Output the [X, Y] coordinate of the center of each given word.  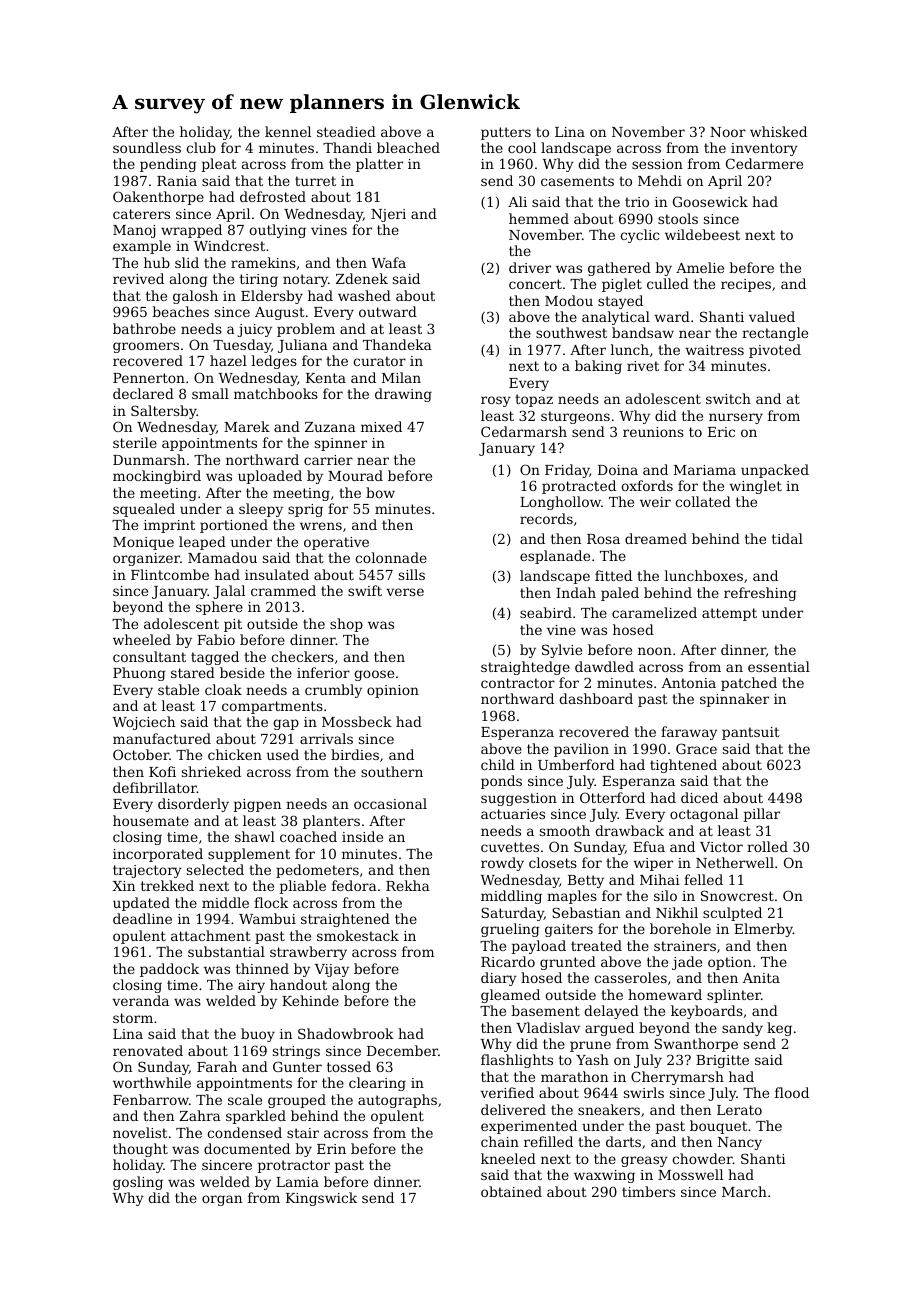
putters [506, 133]
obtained [511, 1191]
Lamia [297, 1182]
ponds [501, 782]
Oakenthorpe [158, 198]
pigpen [257, 805]
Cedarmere [764, 163]
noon [655, 651]
